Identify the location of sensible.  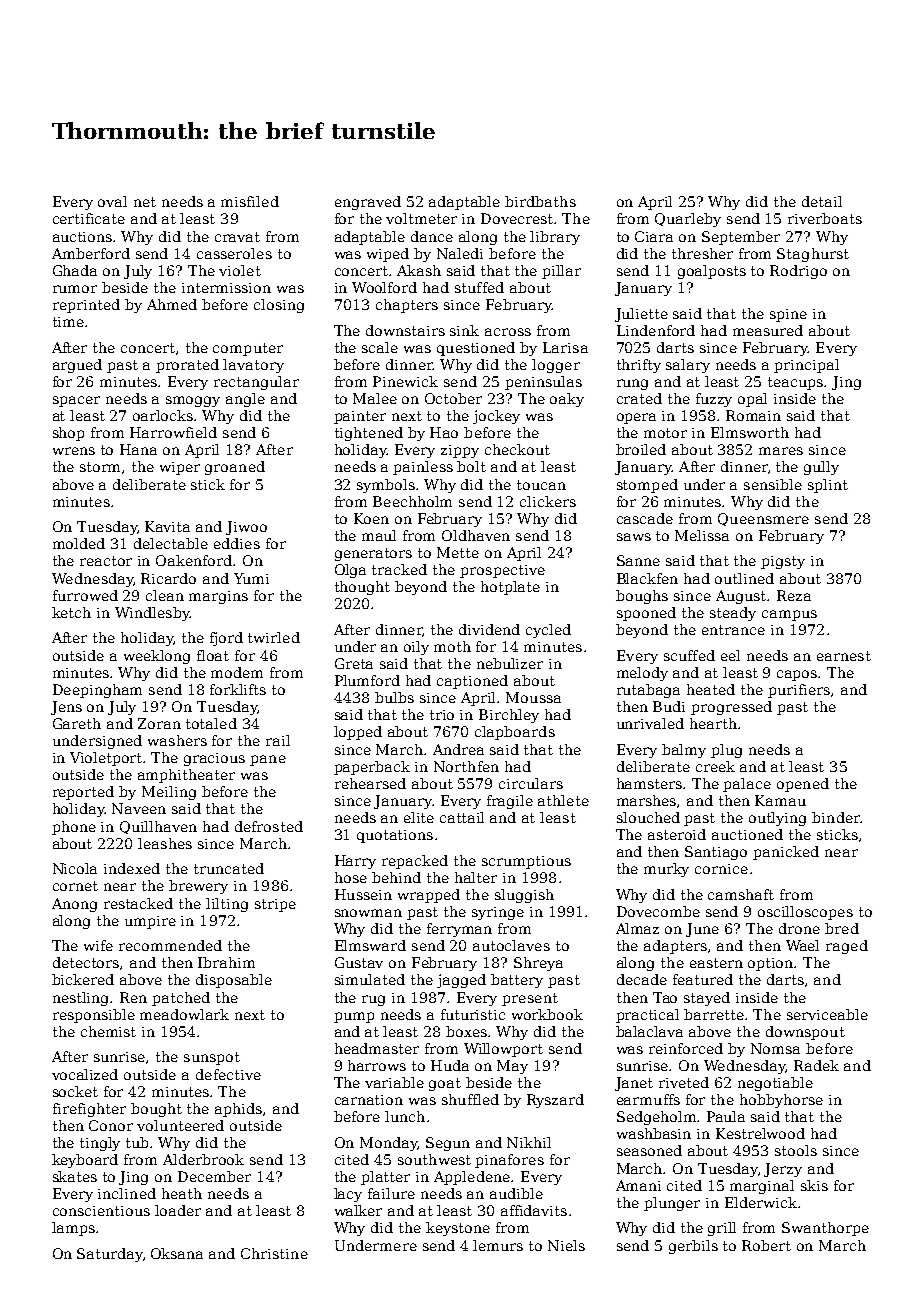
(773, 484).
